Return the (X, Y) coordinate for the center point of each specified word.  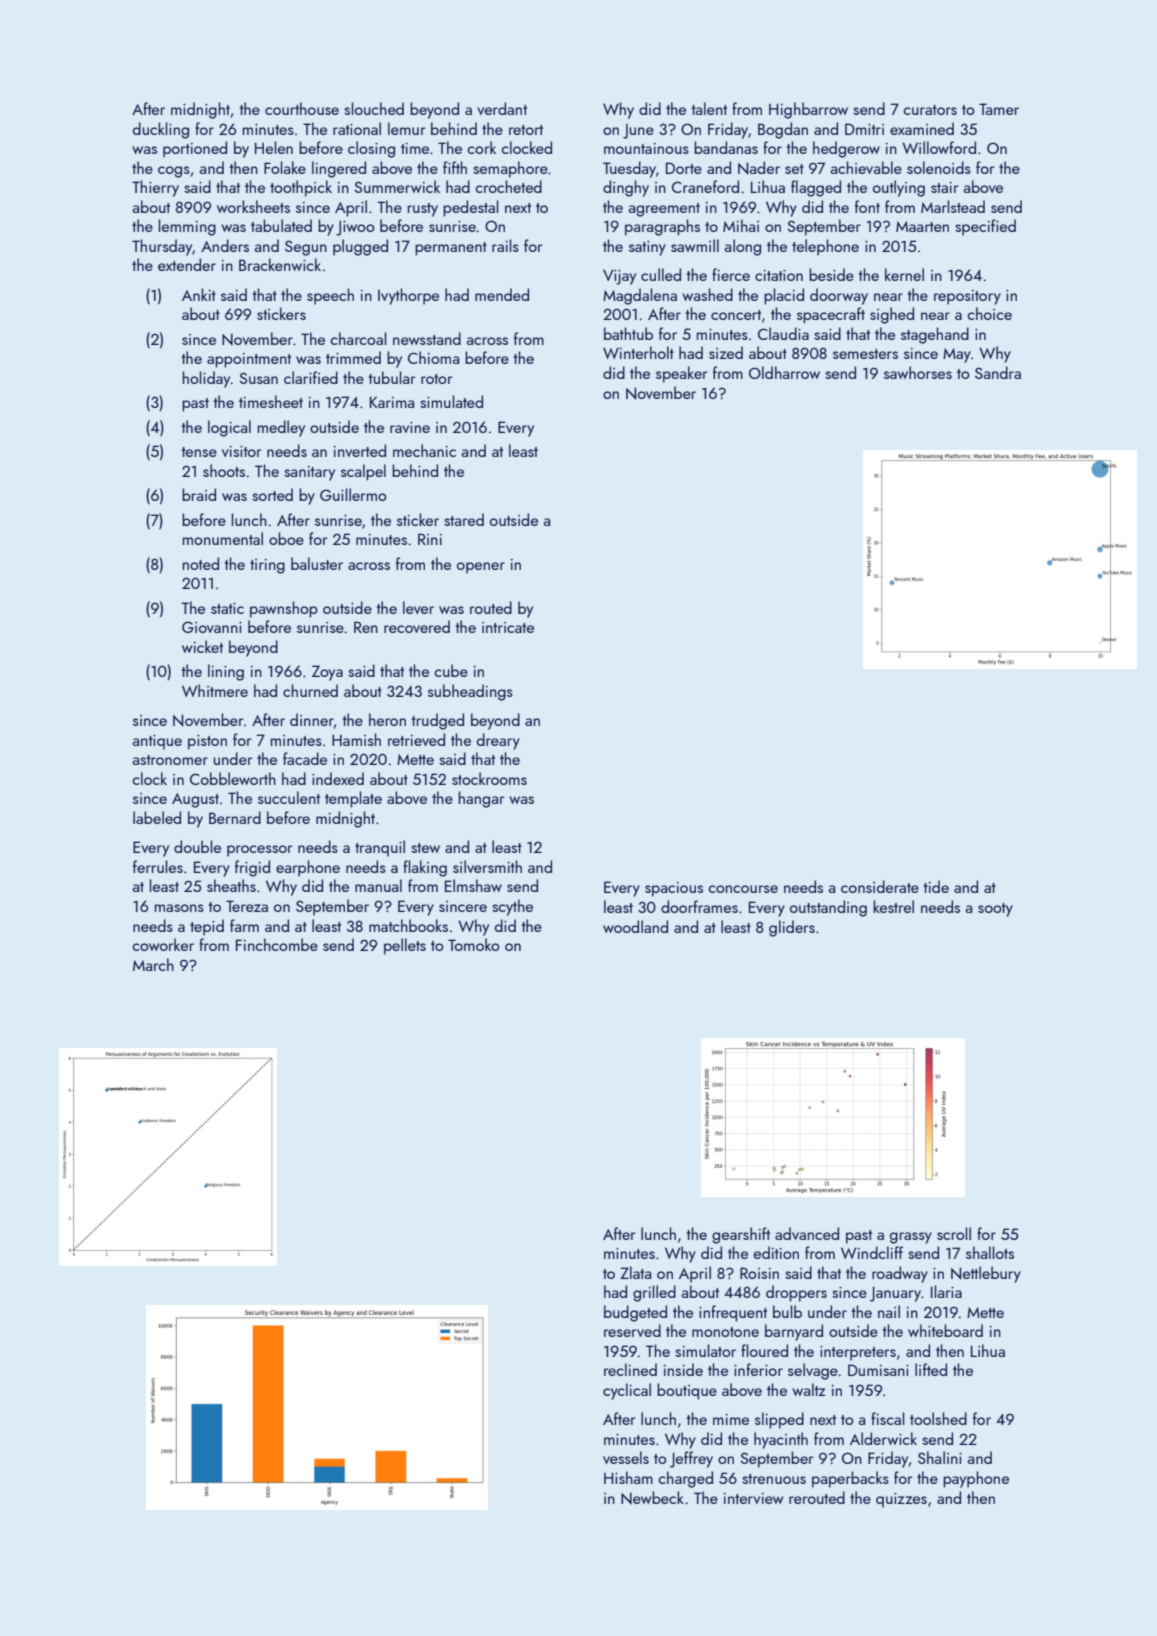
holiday (206, 379)
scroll (954, 1233)
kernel (904, 274)
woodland (635, 926)
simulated (451, 401)
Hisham (628, 1477)
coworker (163, 944)
